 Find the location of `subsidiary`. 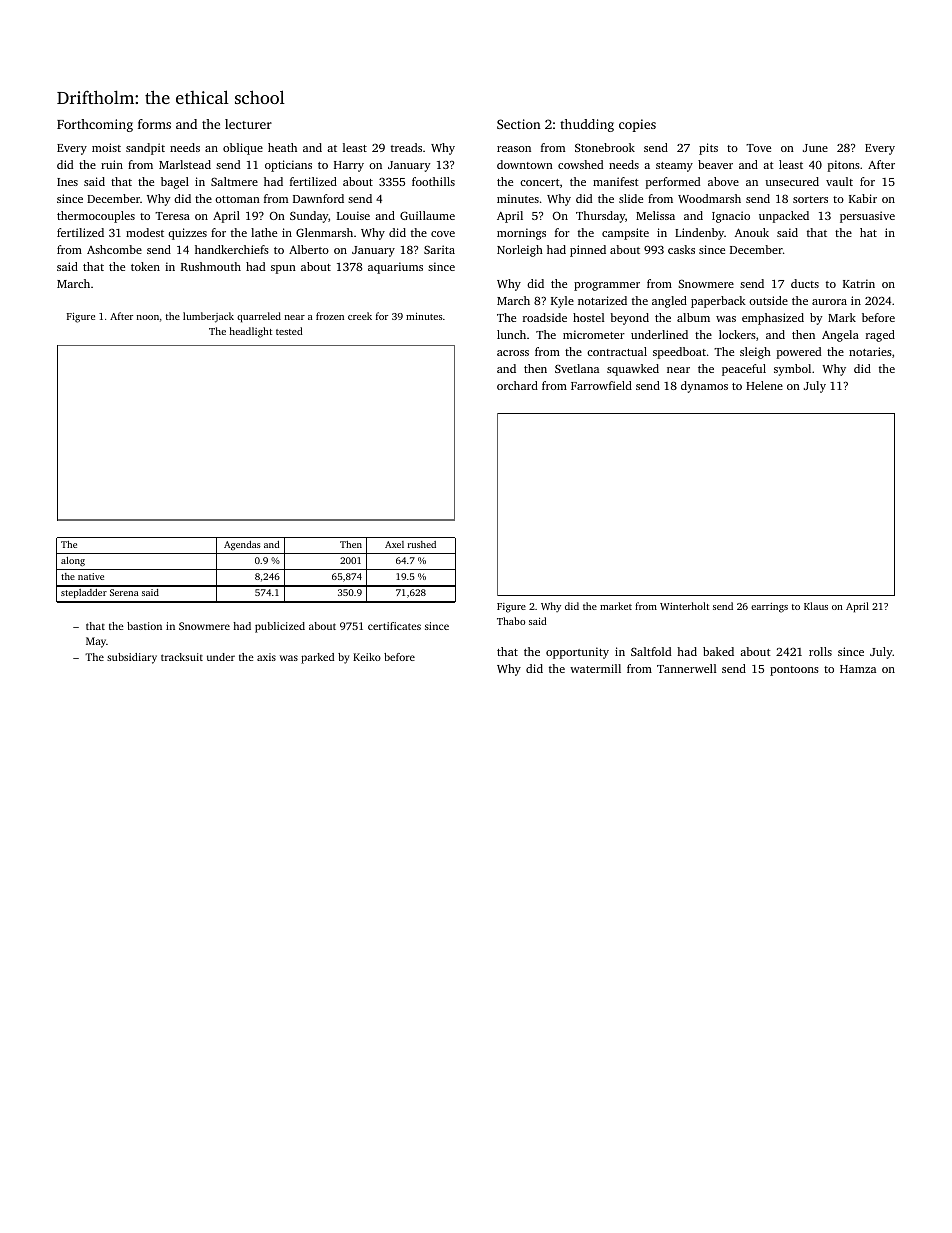

subsidiary is located at coordinates (132, 658).
